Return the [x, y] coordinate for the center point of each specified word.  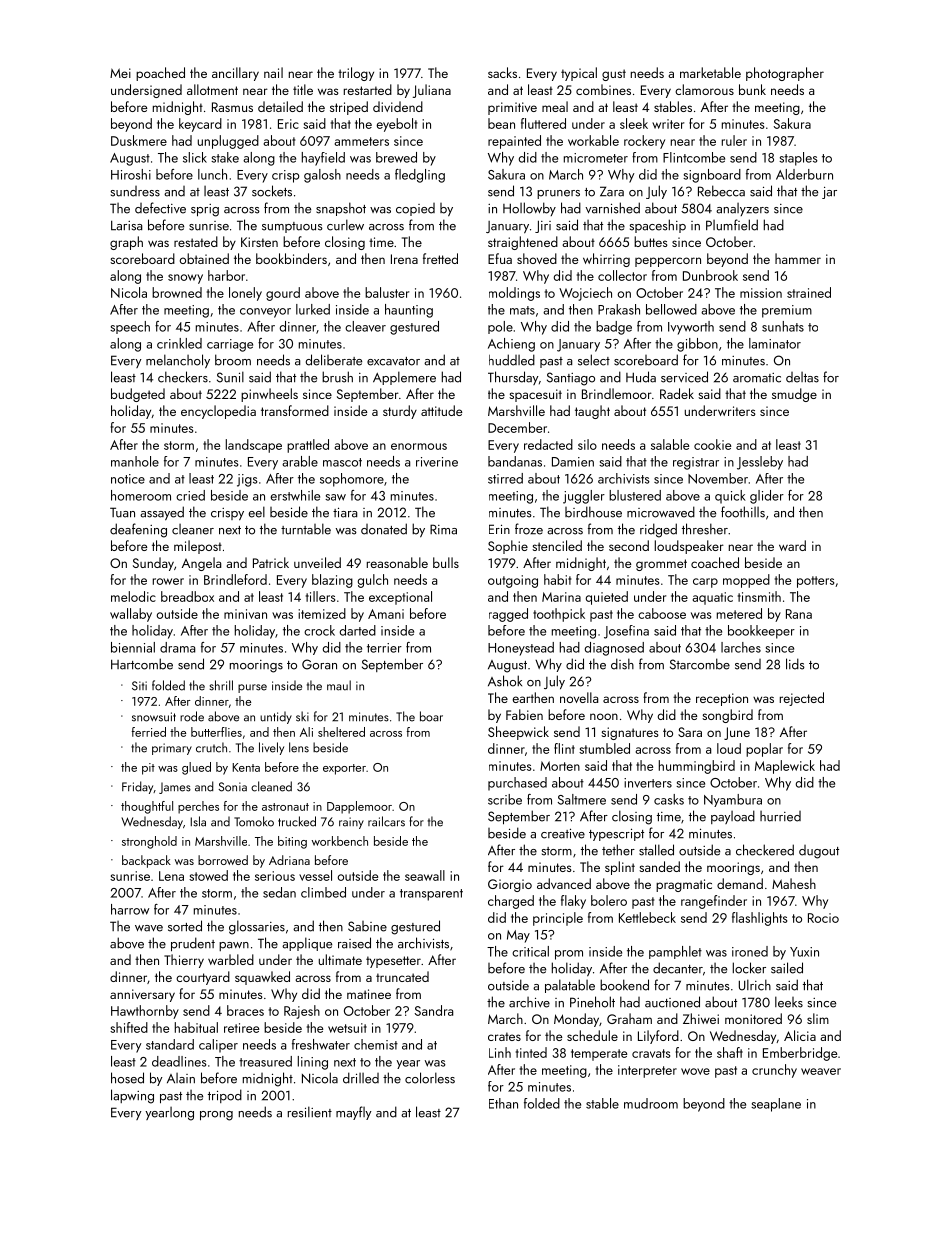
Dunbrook [710, 275]
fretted [440, 258]
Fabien [524, 714]
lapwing [132, 1096]
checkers [183, 377]
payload [733, 817]
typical [579, 74]
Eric [288, 124]
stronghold [149, 842]
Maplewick [785, 767]
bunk [752, 89]
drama [177, 647]
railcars [386, 821]
